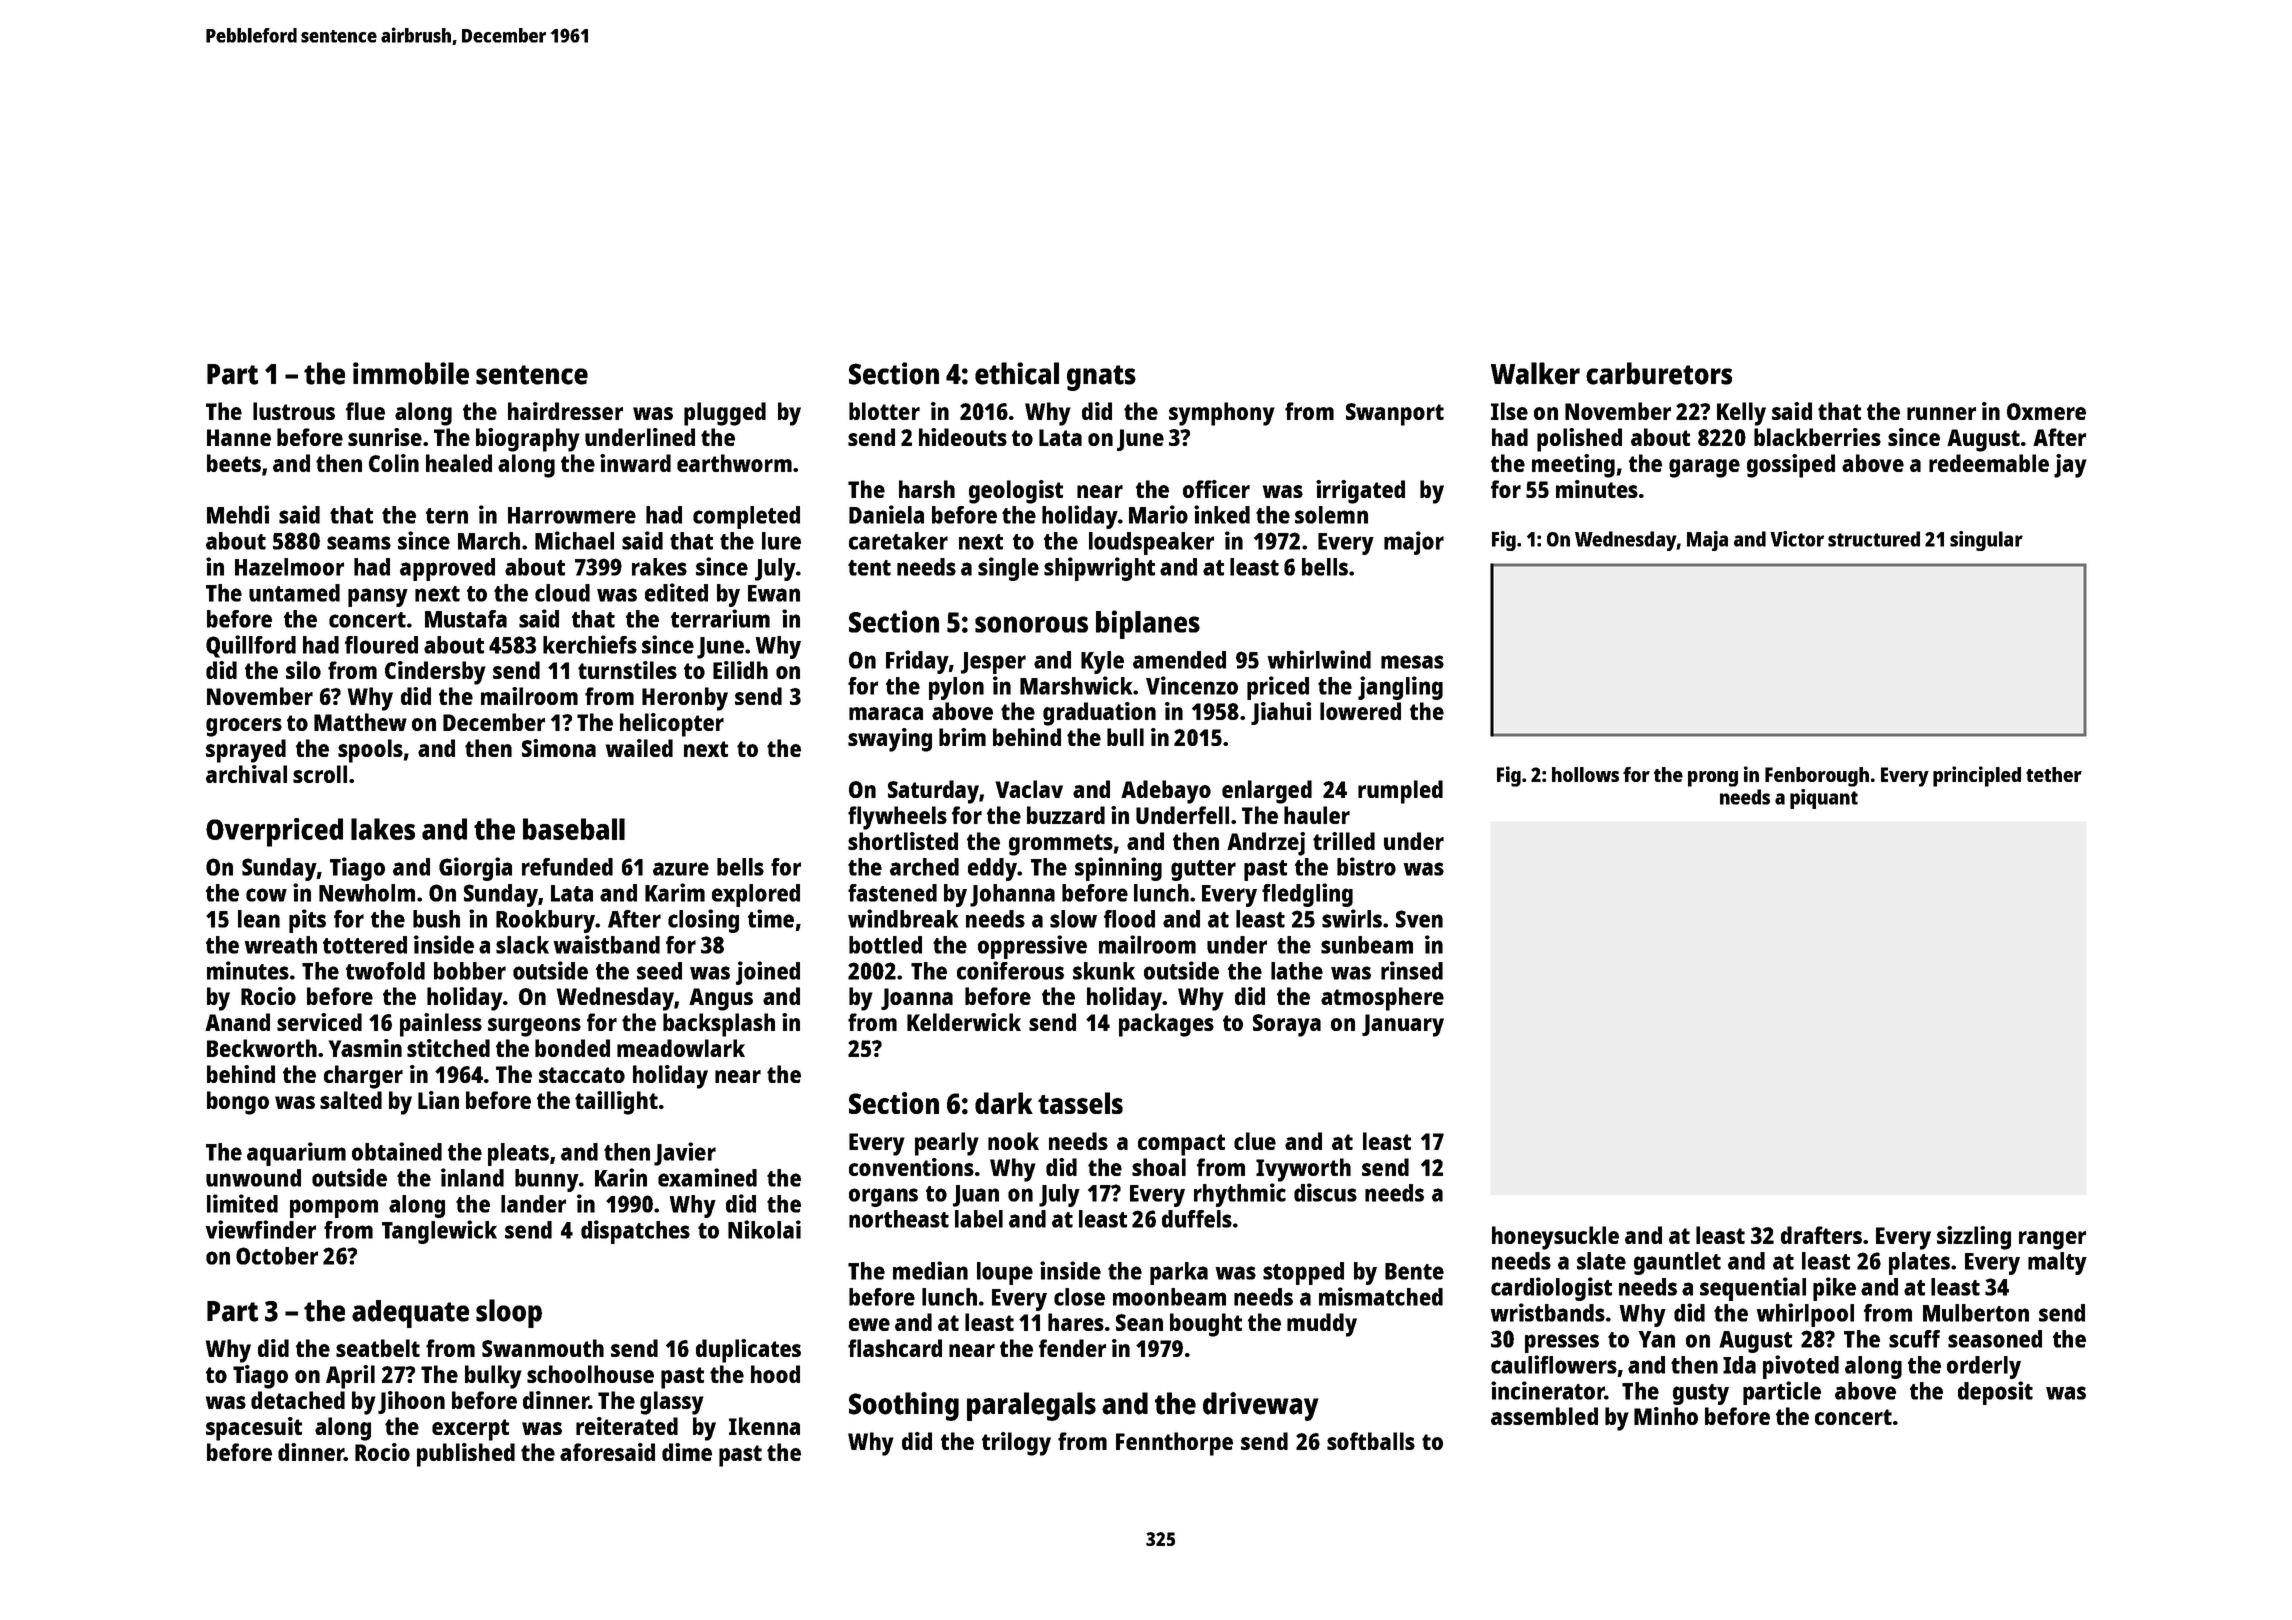 Image resolution: width=2292 pixels, height=1620 pixels. Describe the element at coordinates (1403, 1025) in the screenshot. I see `January` at that location.
